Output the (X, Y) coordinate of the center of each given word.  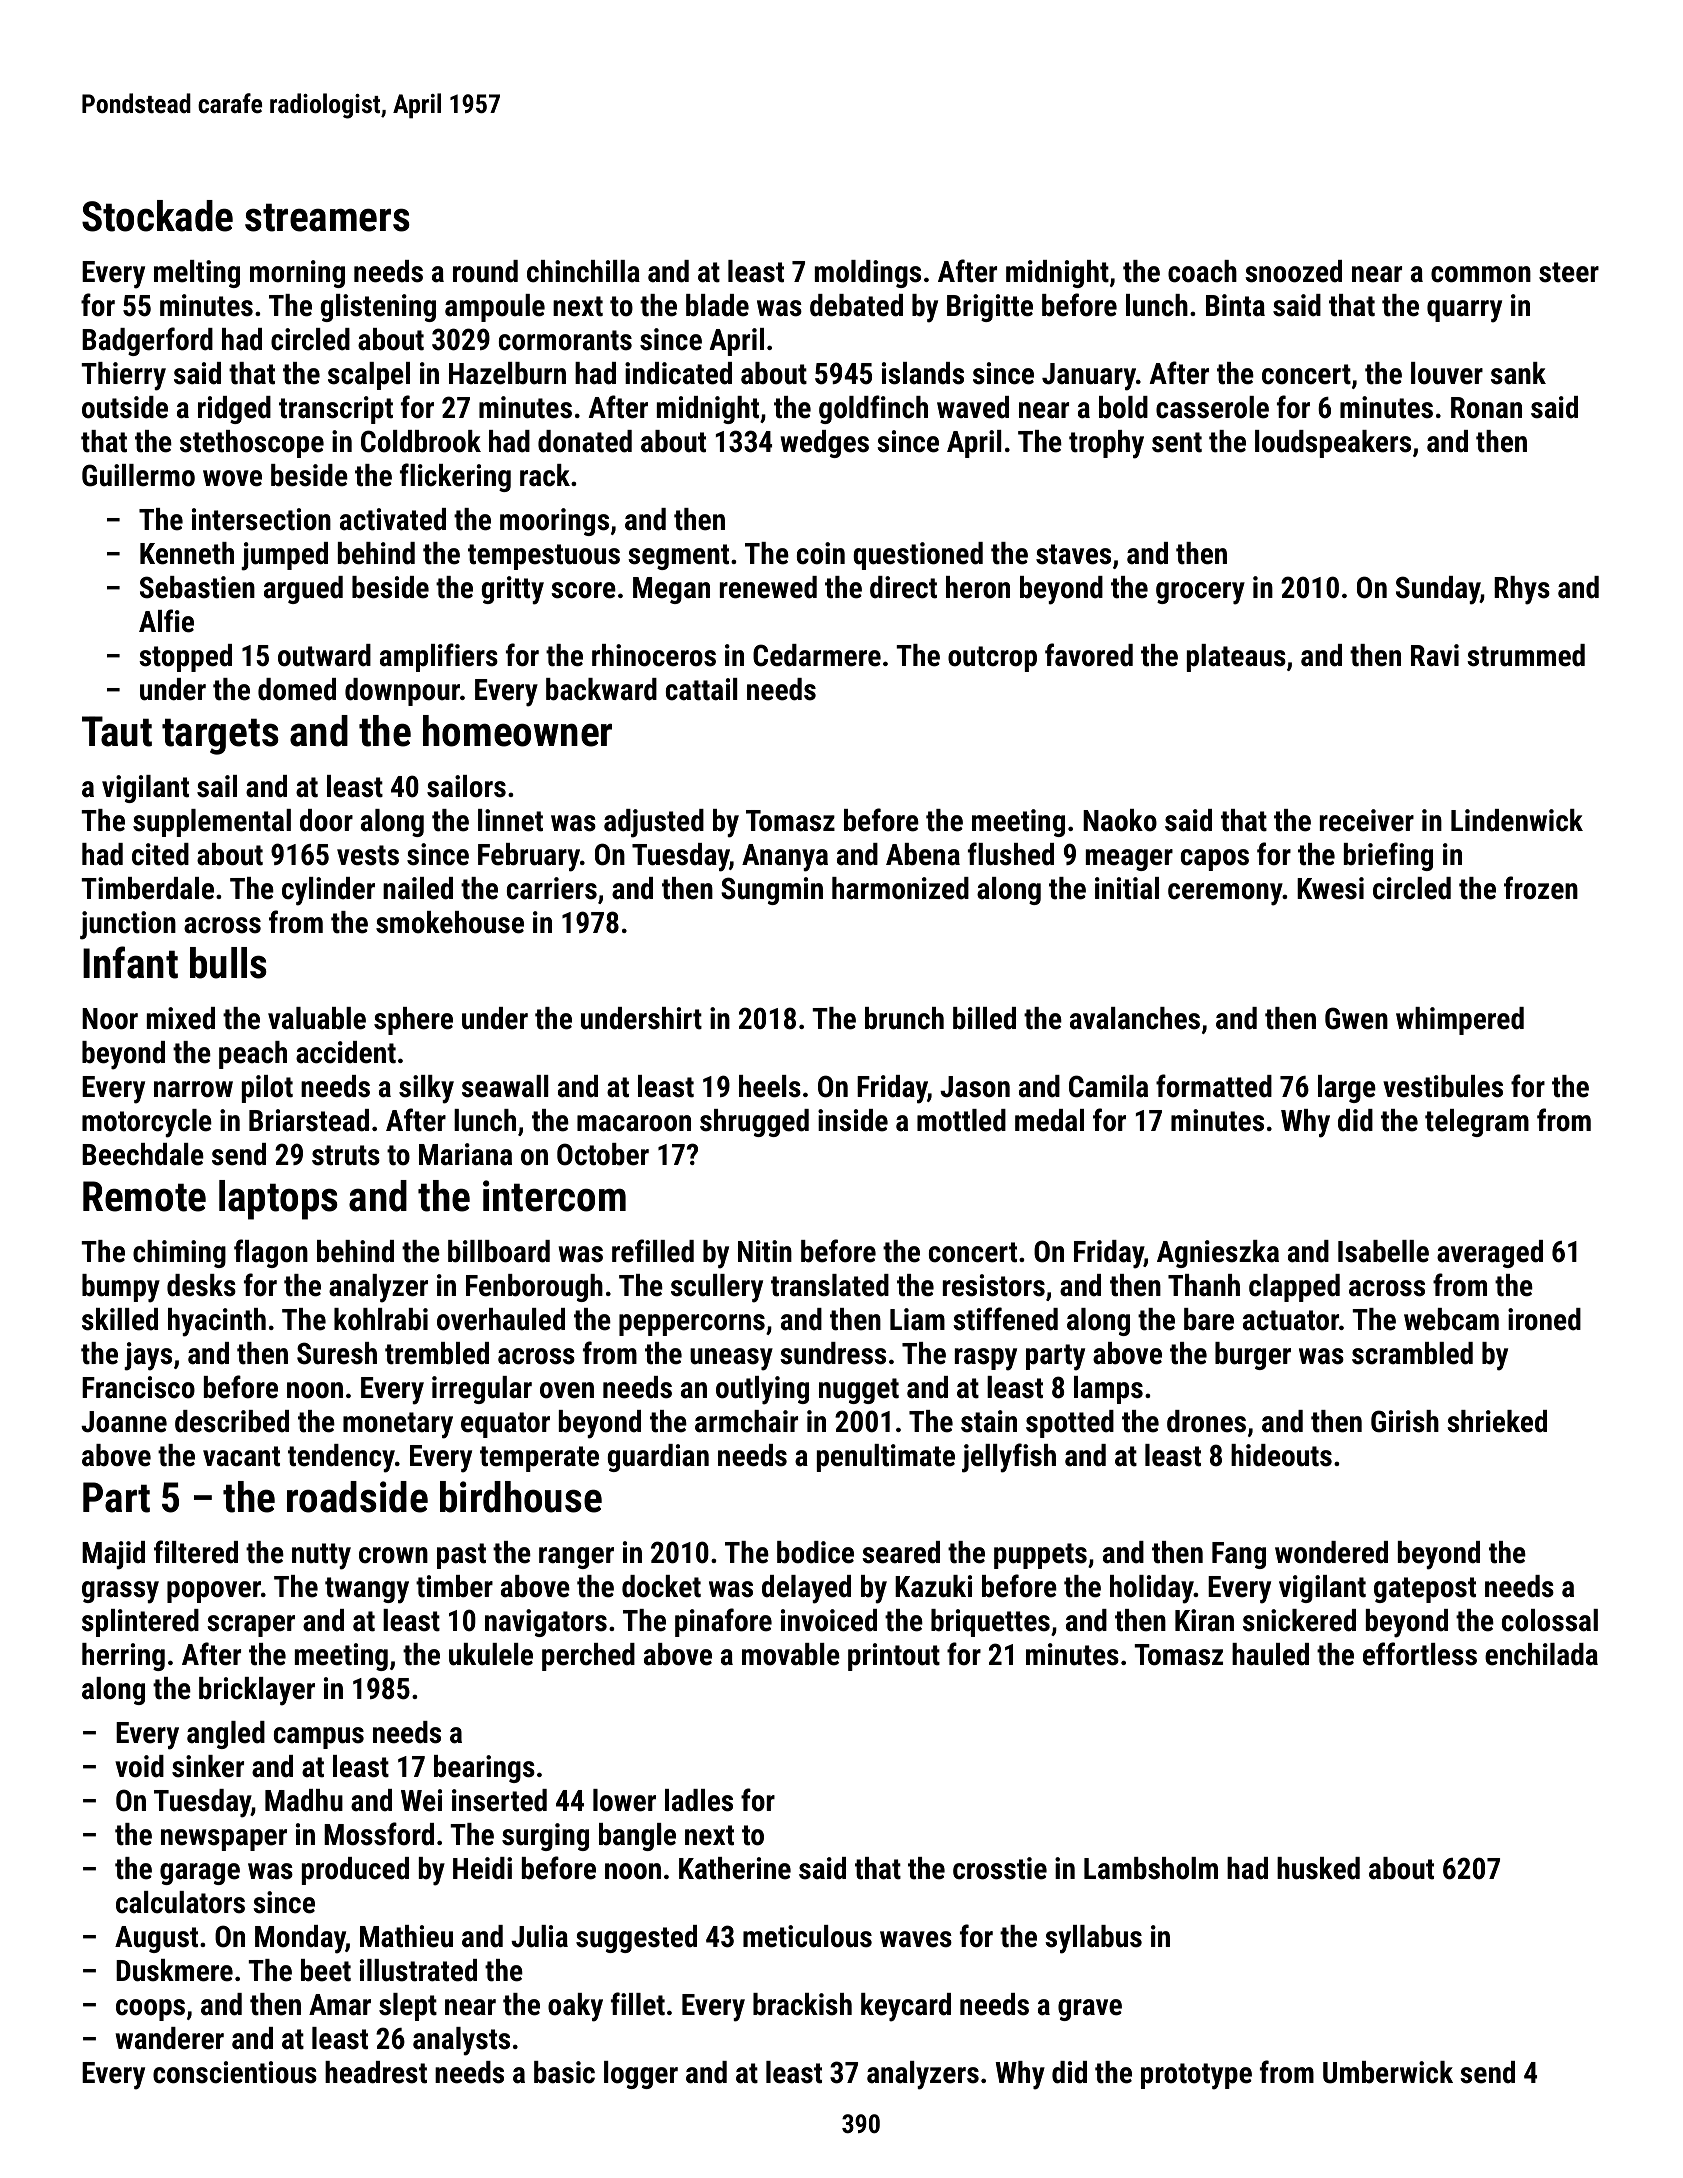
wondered (1331, 1552)
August (156, 1939)
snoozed (1293, 271)
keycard (906, 2007)
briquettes (990, 1623)
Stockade (157, 216)
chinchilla (583, 271)
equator (505, 1425)
